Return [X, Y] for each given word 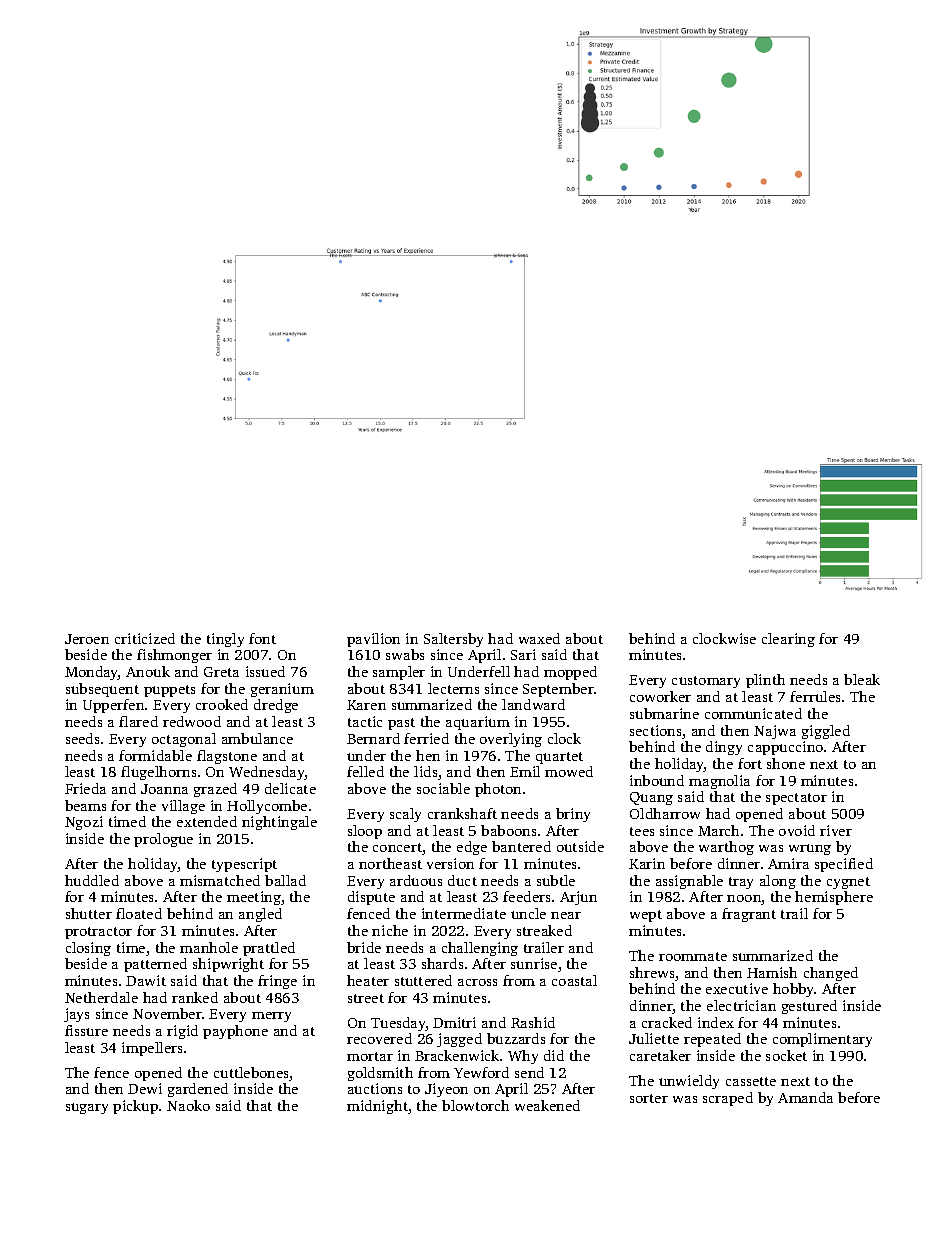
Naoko [188, 1105]
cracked [667, 1022]
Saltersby [453, 640]
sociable [443, 788]
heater [368, 980]
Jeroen [87, 639]
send [529, 1072]
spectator [796, 799]
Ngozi [84, 823]
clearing [788, 640]
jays [76, 1015]
